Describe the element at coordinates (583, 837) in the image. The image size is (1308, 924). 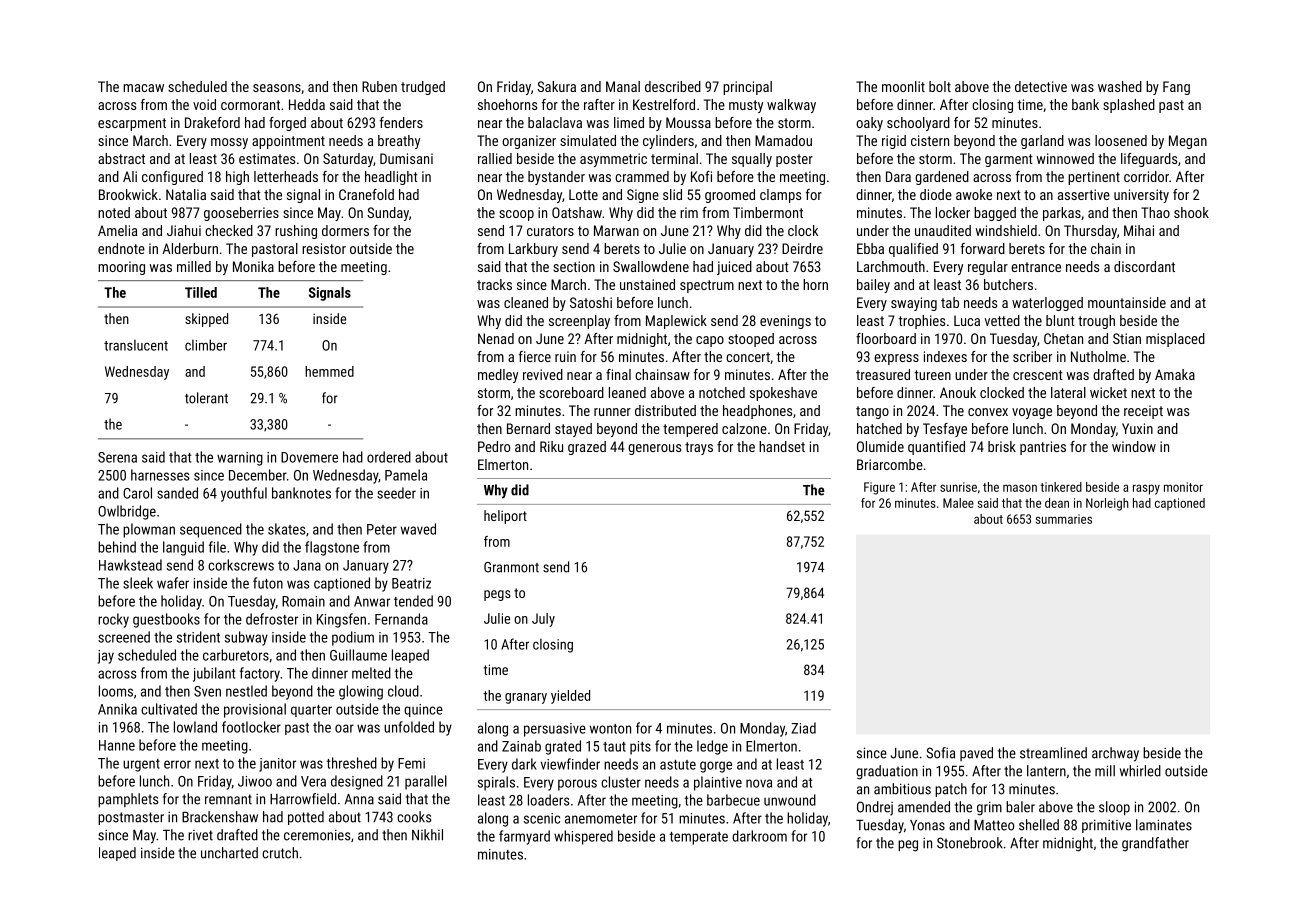
I see `whispered` at that location.
